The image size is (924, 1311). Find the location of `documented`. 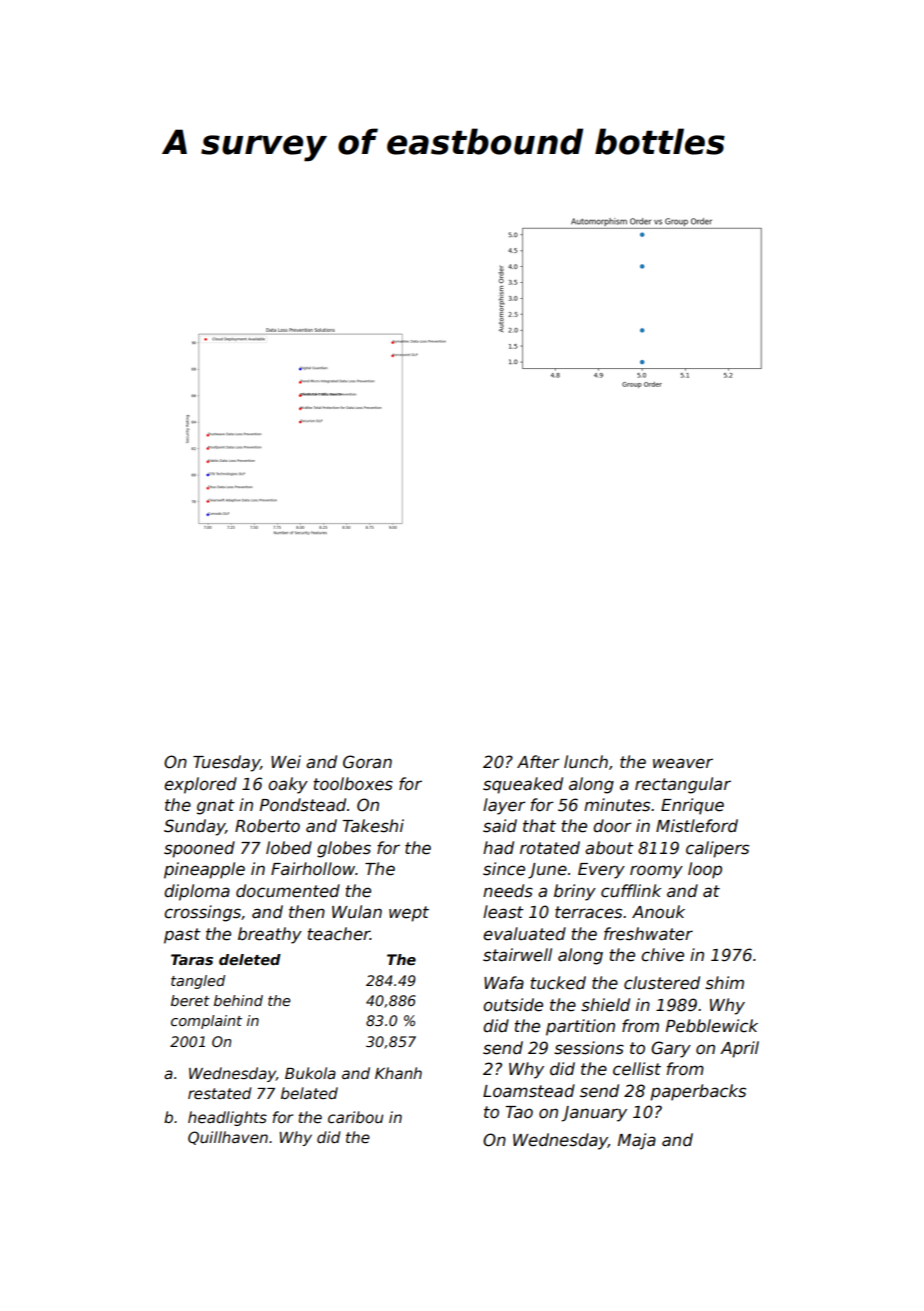

documented is located at coordinates (288, 891).
